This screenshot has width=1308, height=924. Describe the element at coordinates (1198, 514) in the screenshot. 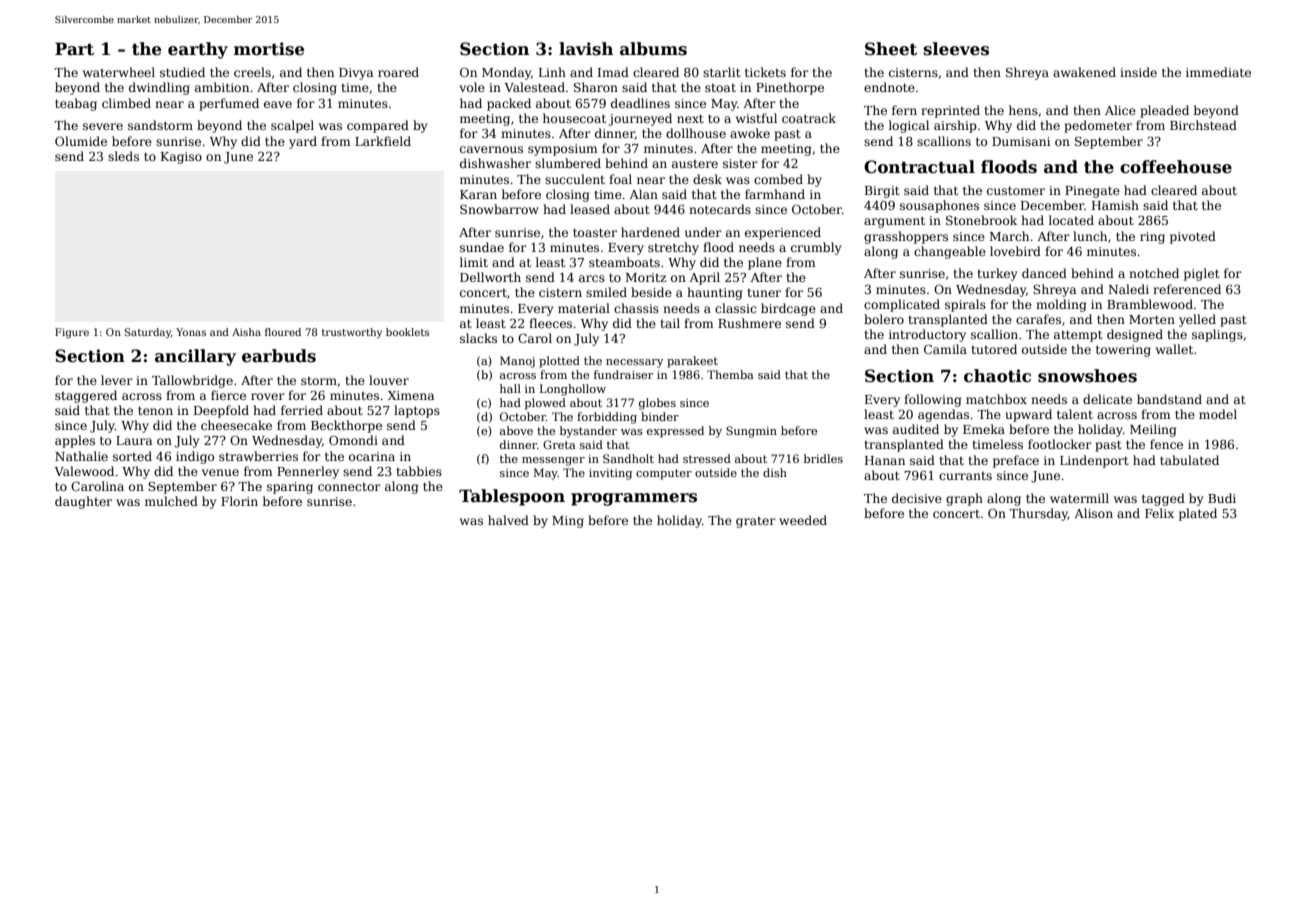

I see `plated` at that location.
